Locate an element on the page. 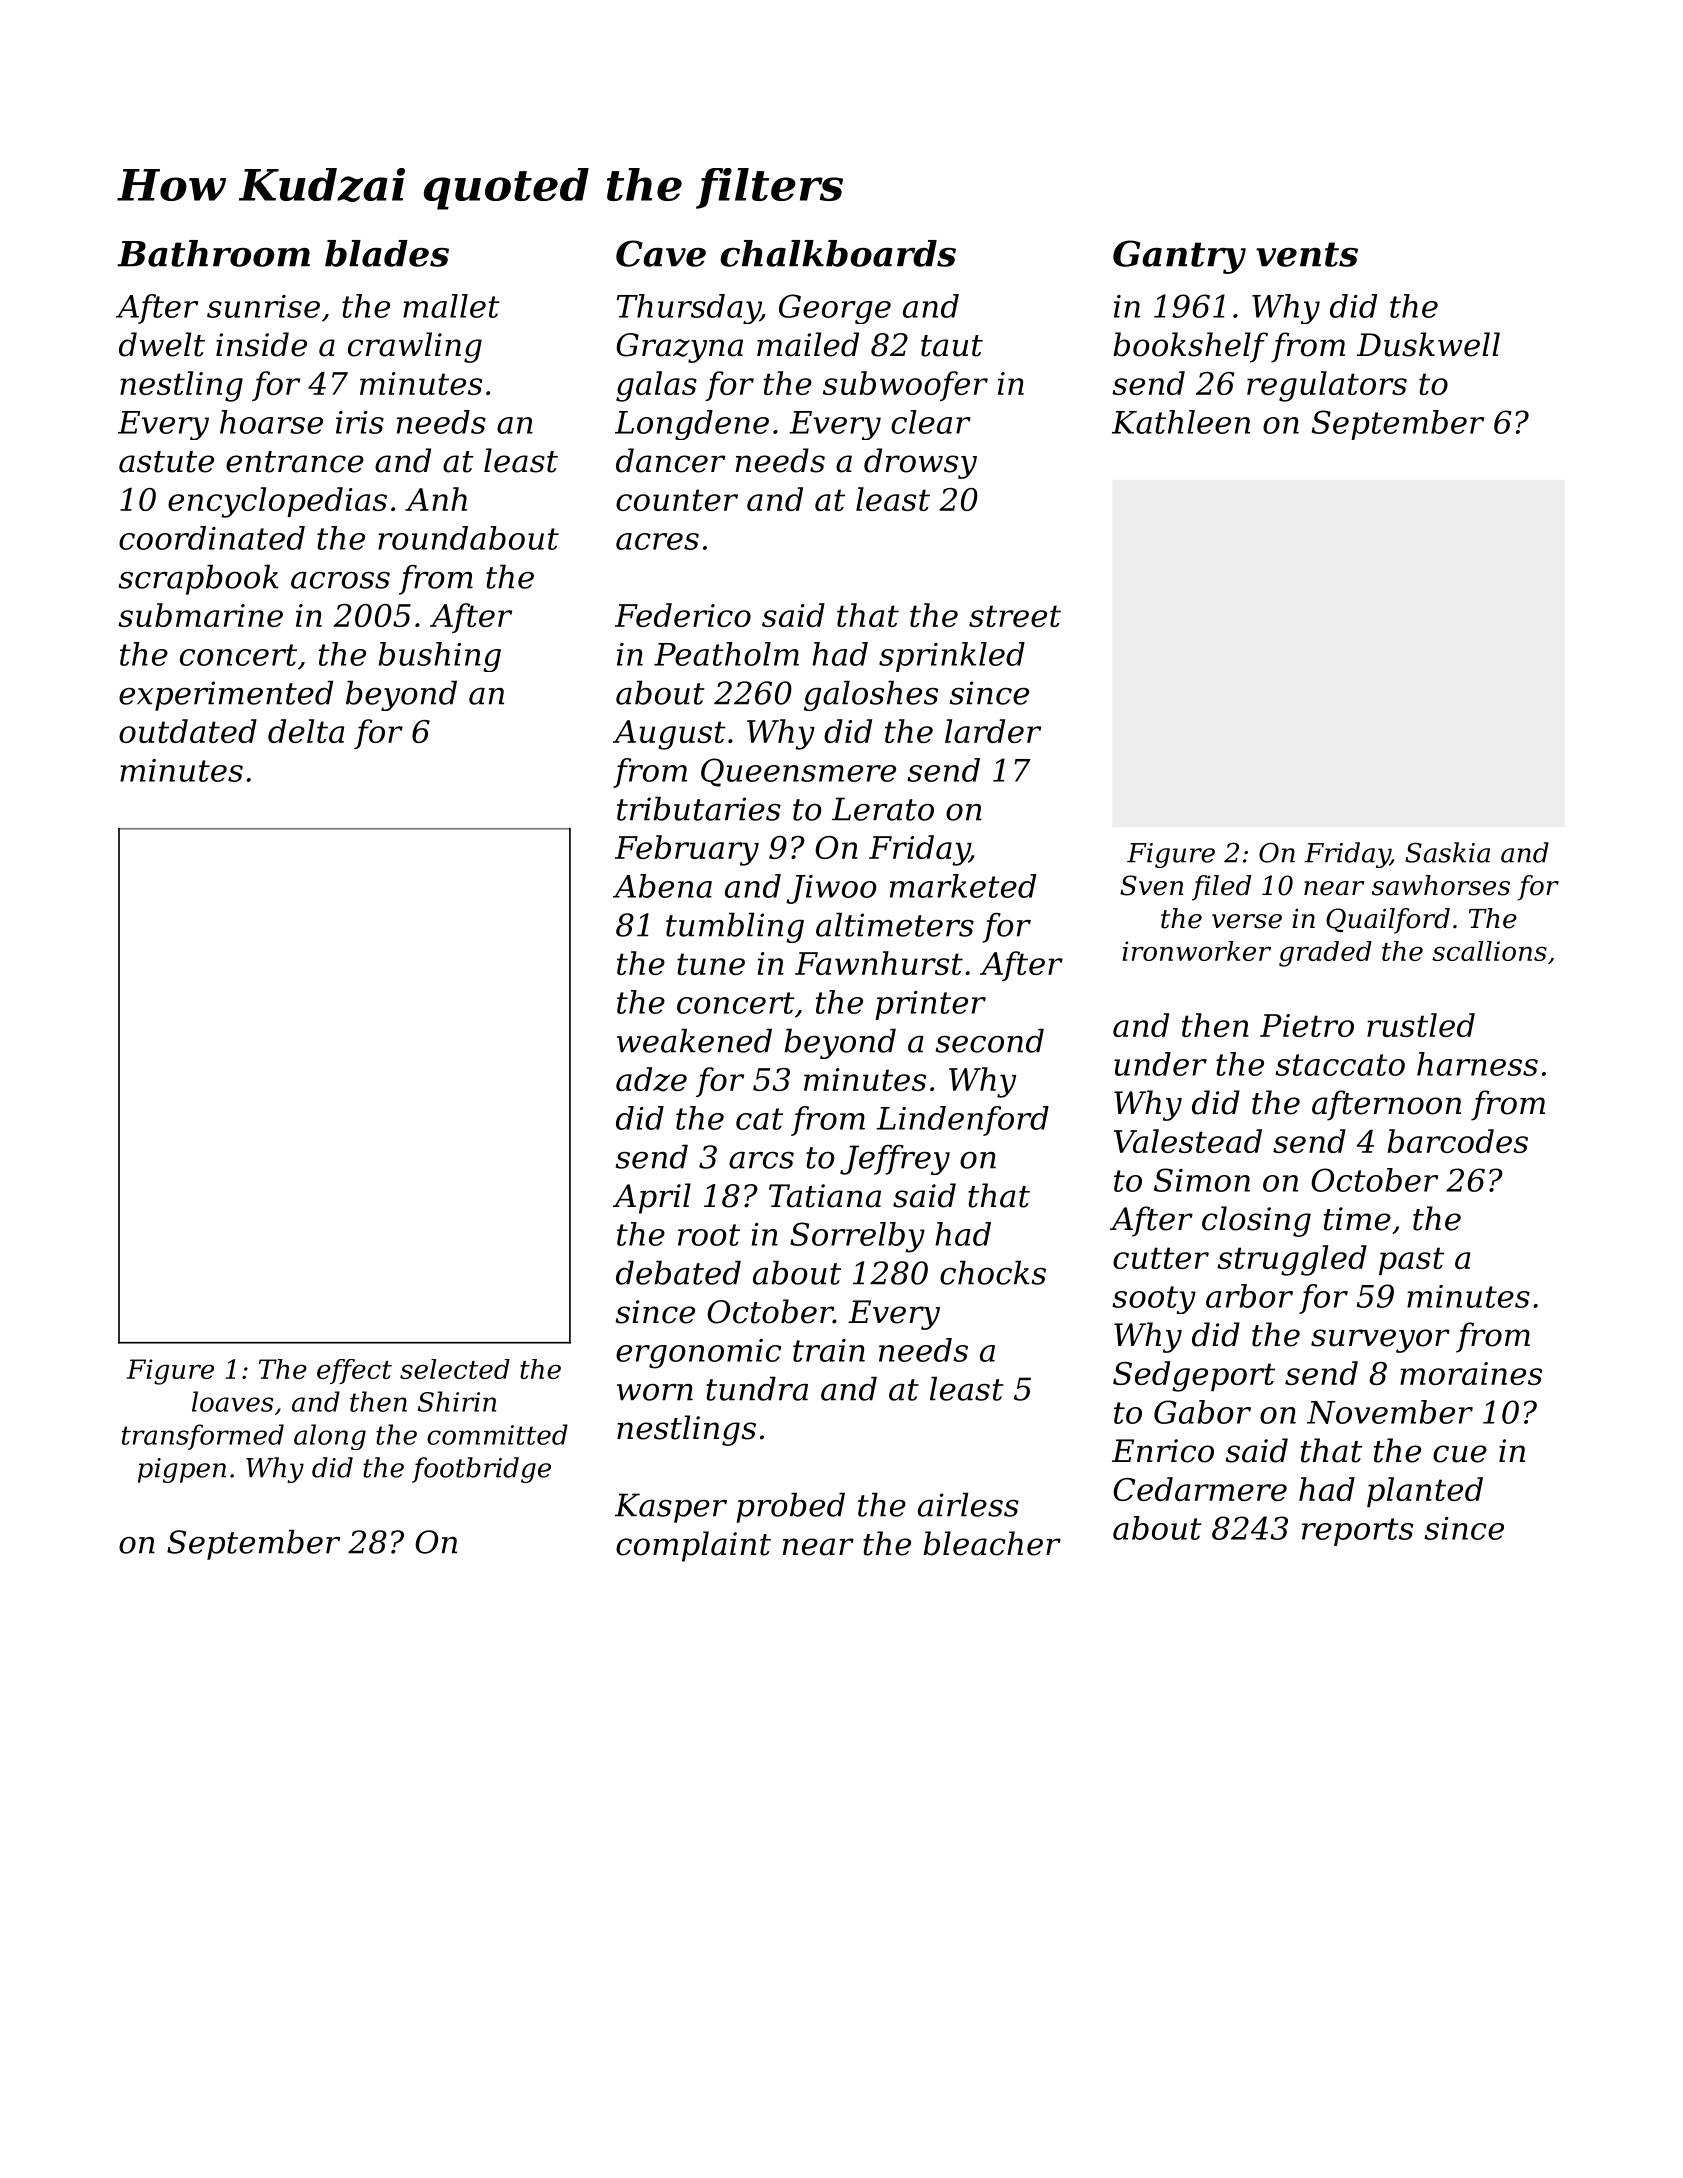 This document has width=1683, height=2178. Jiwoo is located at coordinates (831, 889).
